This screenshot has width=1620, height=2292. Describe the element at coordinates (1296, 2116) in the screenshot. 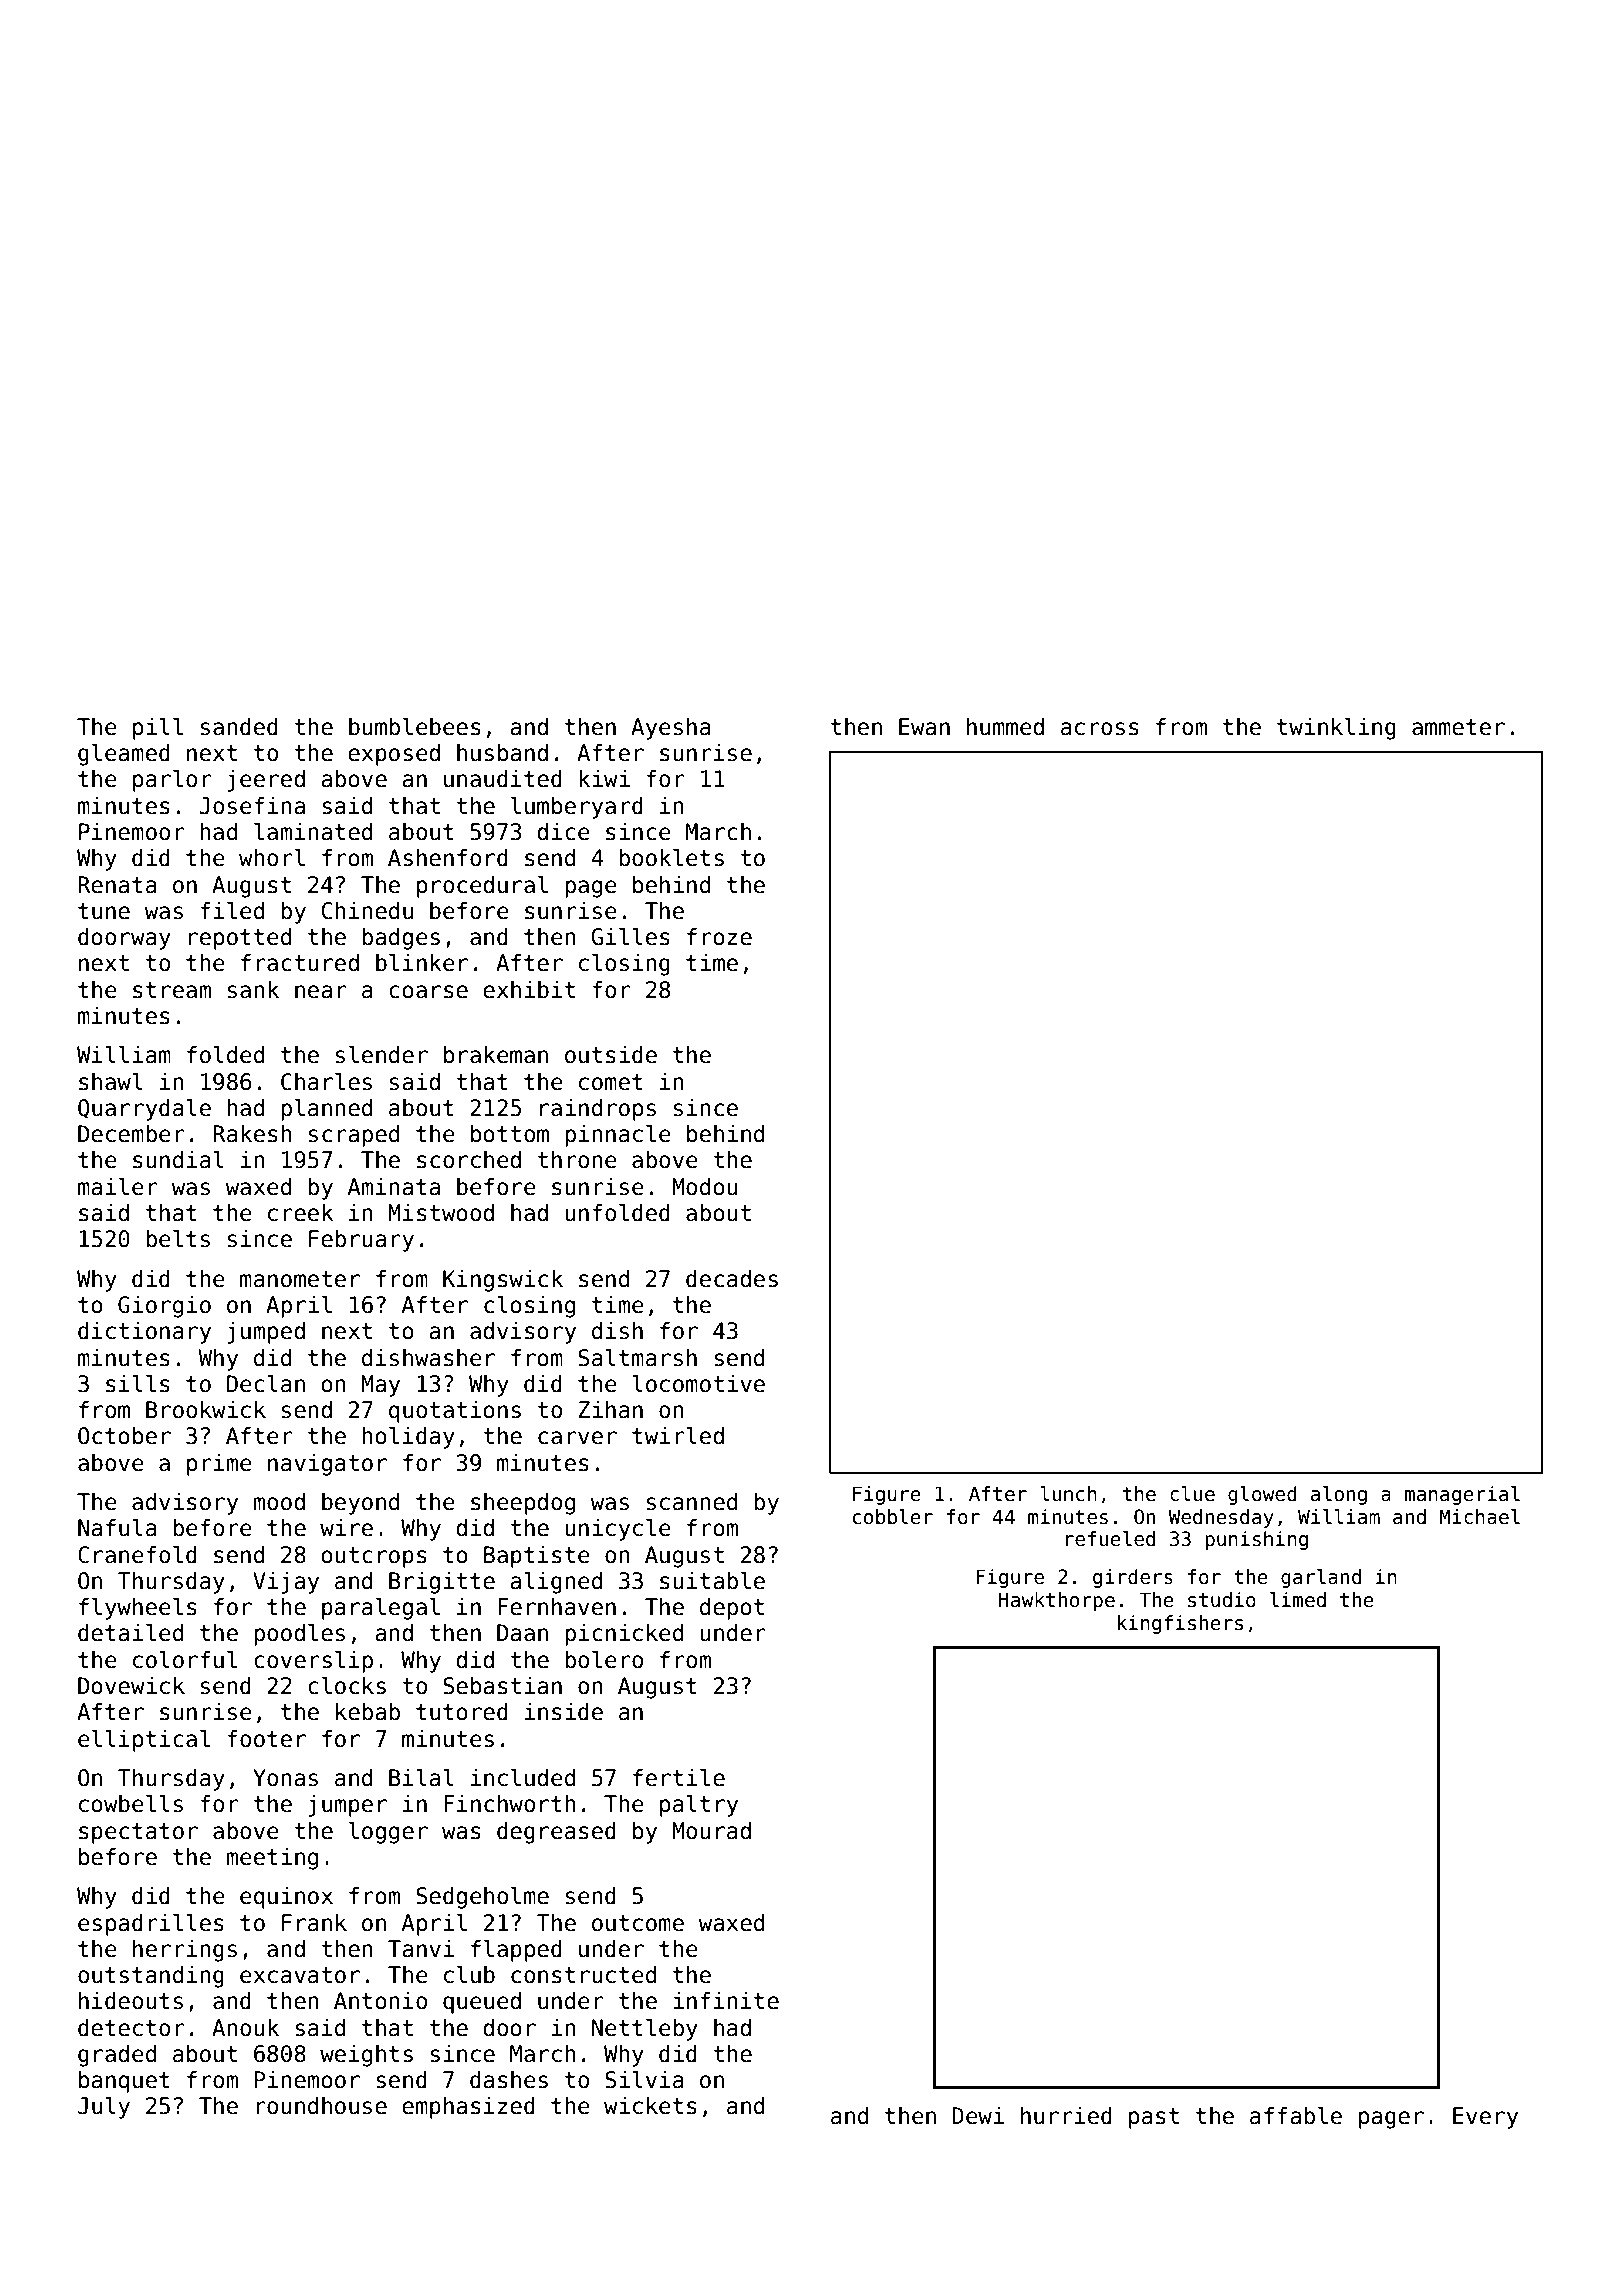

I see `affable` at that location.
